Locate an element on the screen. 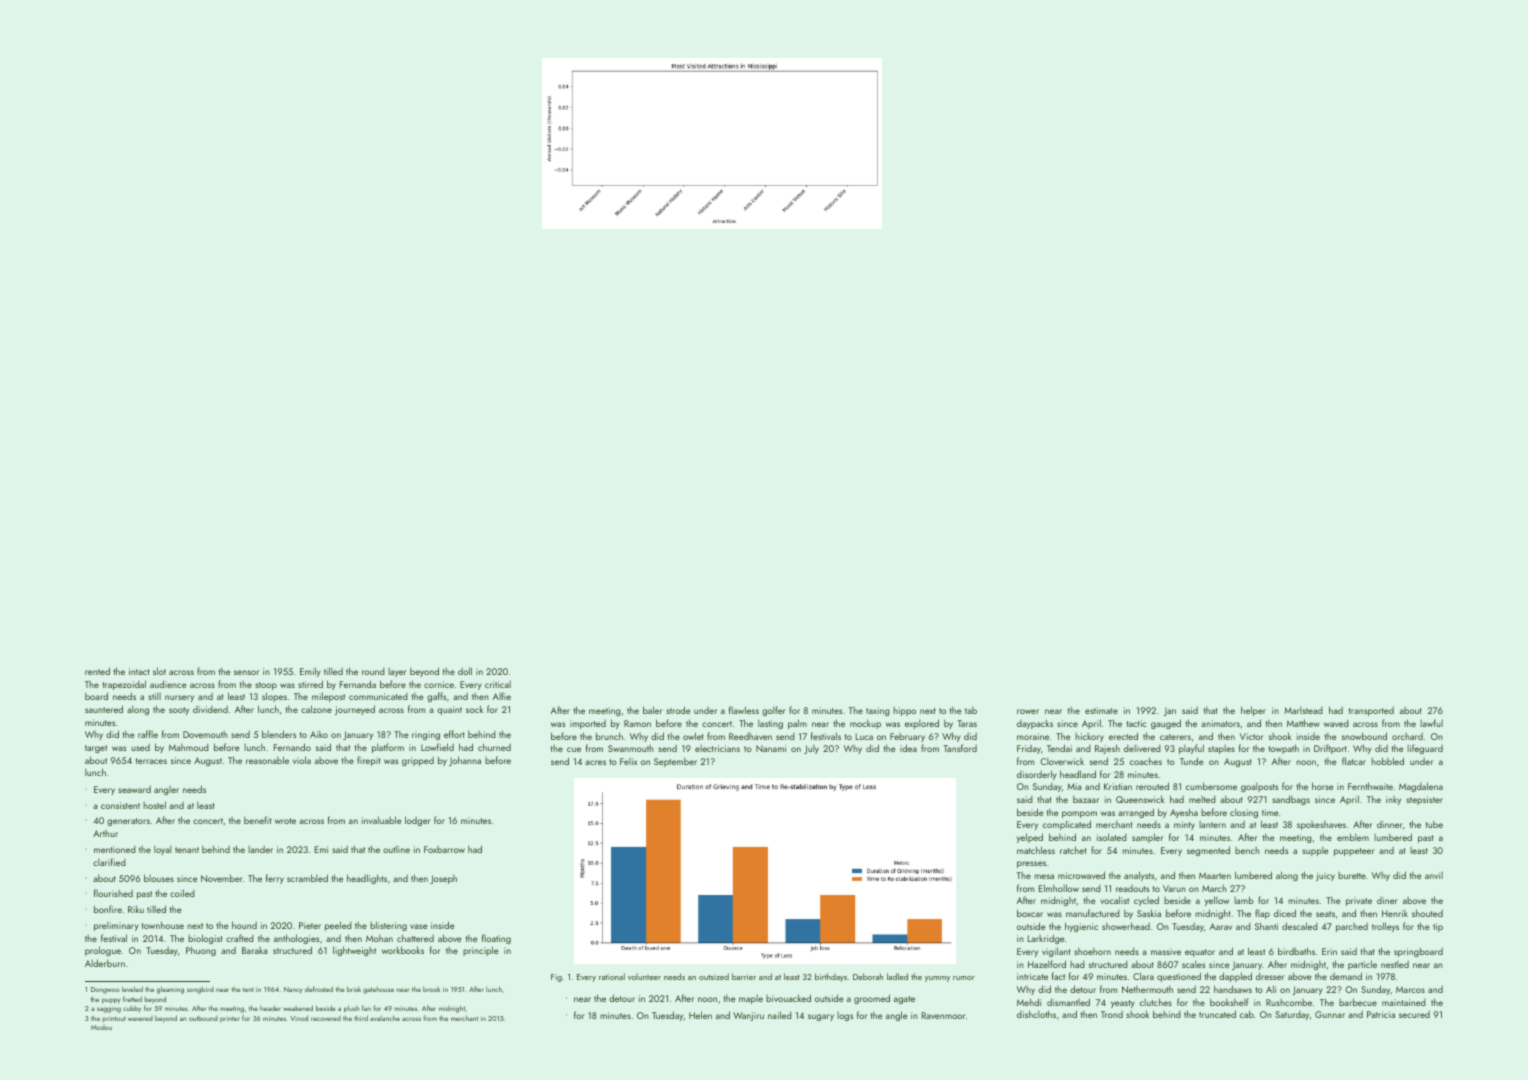 The width and height of the screenshot is (1528, 1080). invaluable is located at coordinates (382, 820).
